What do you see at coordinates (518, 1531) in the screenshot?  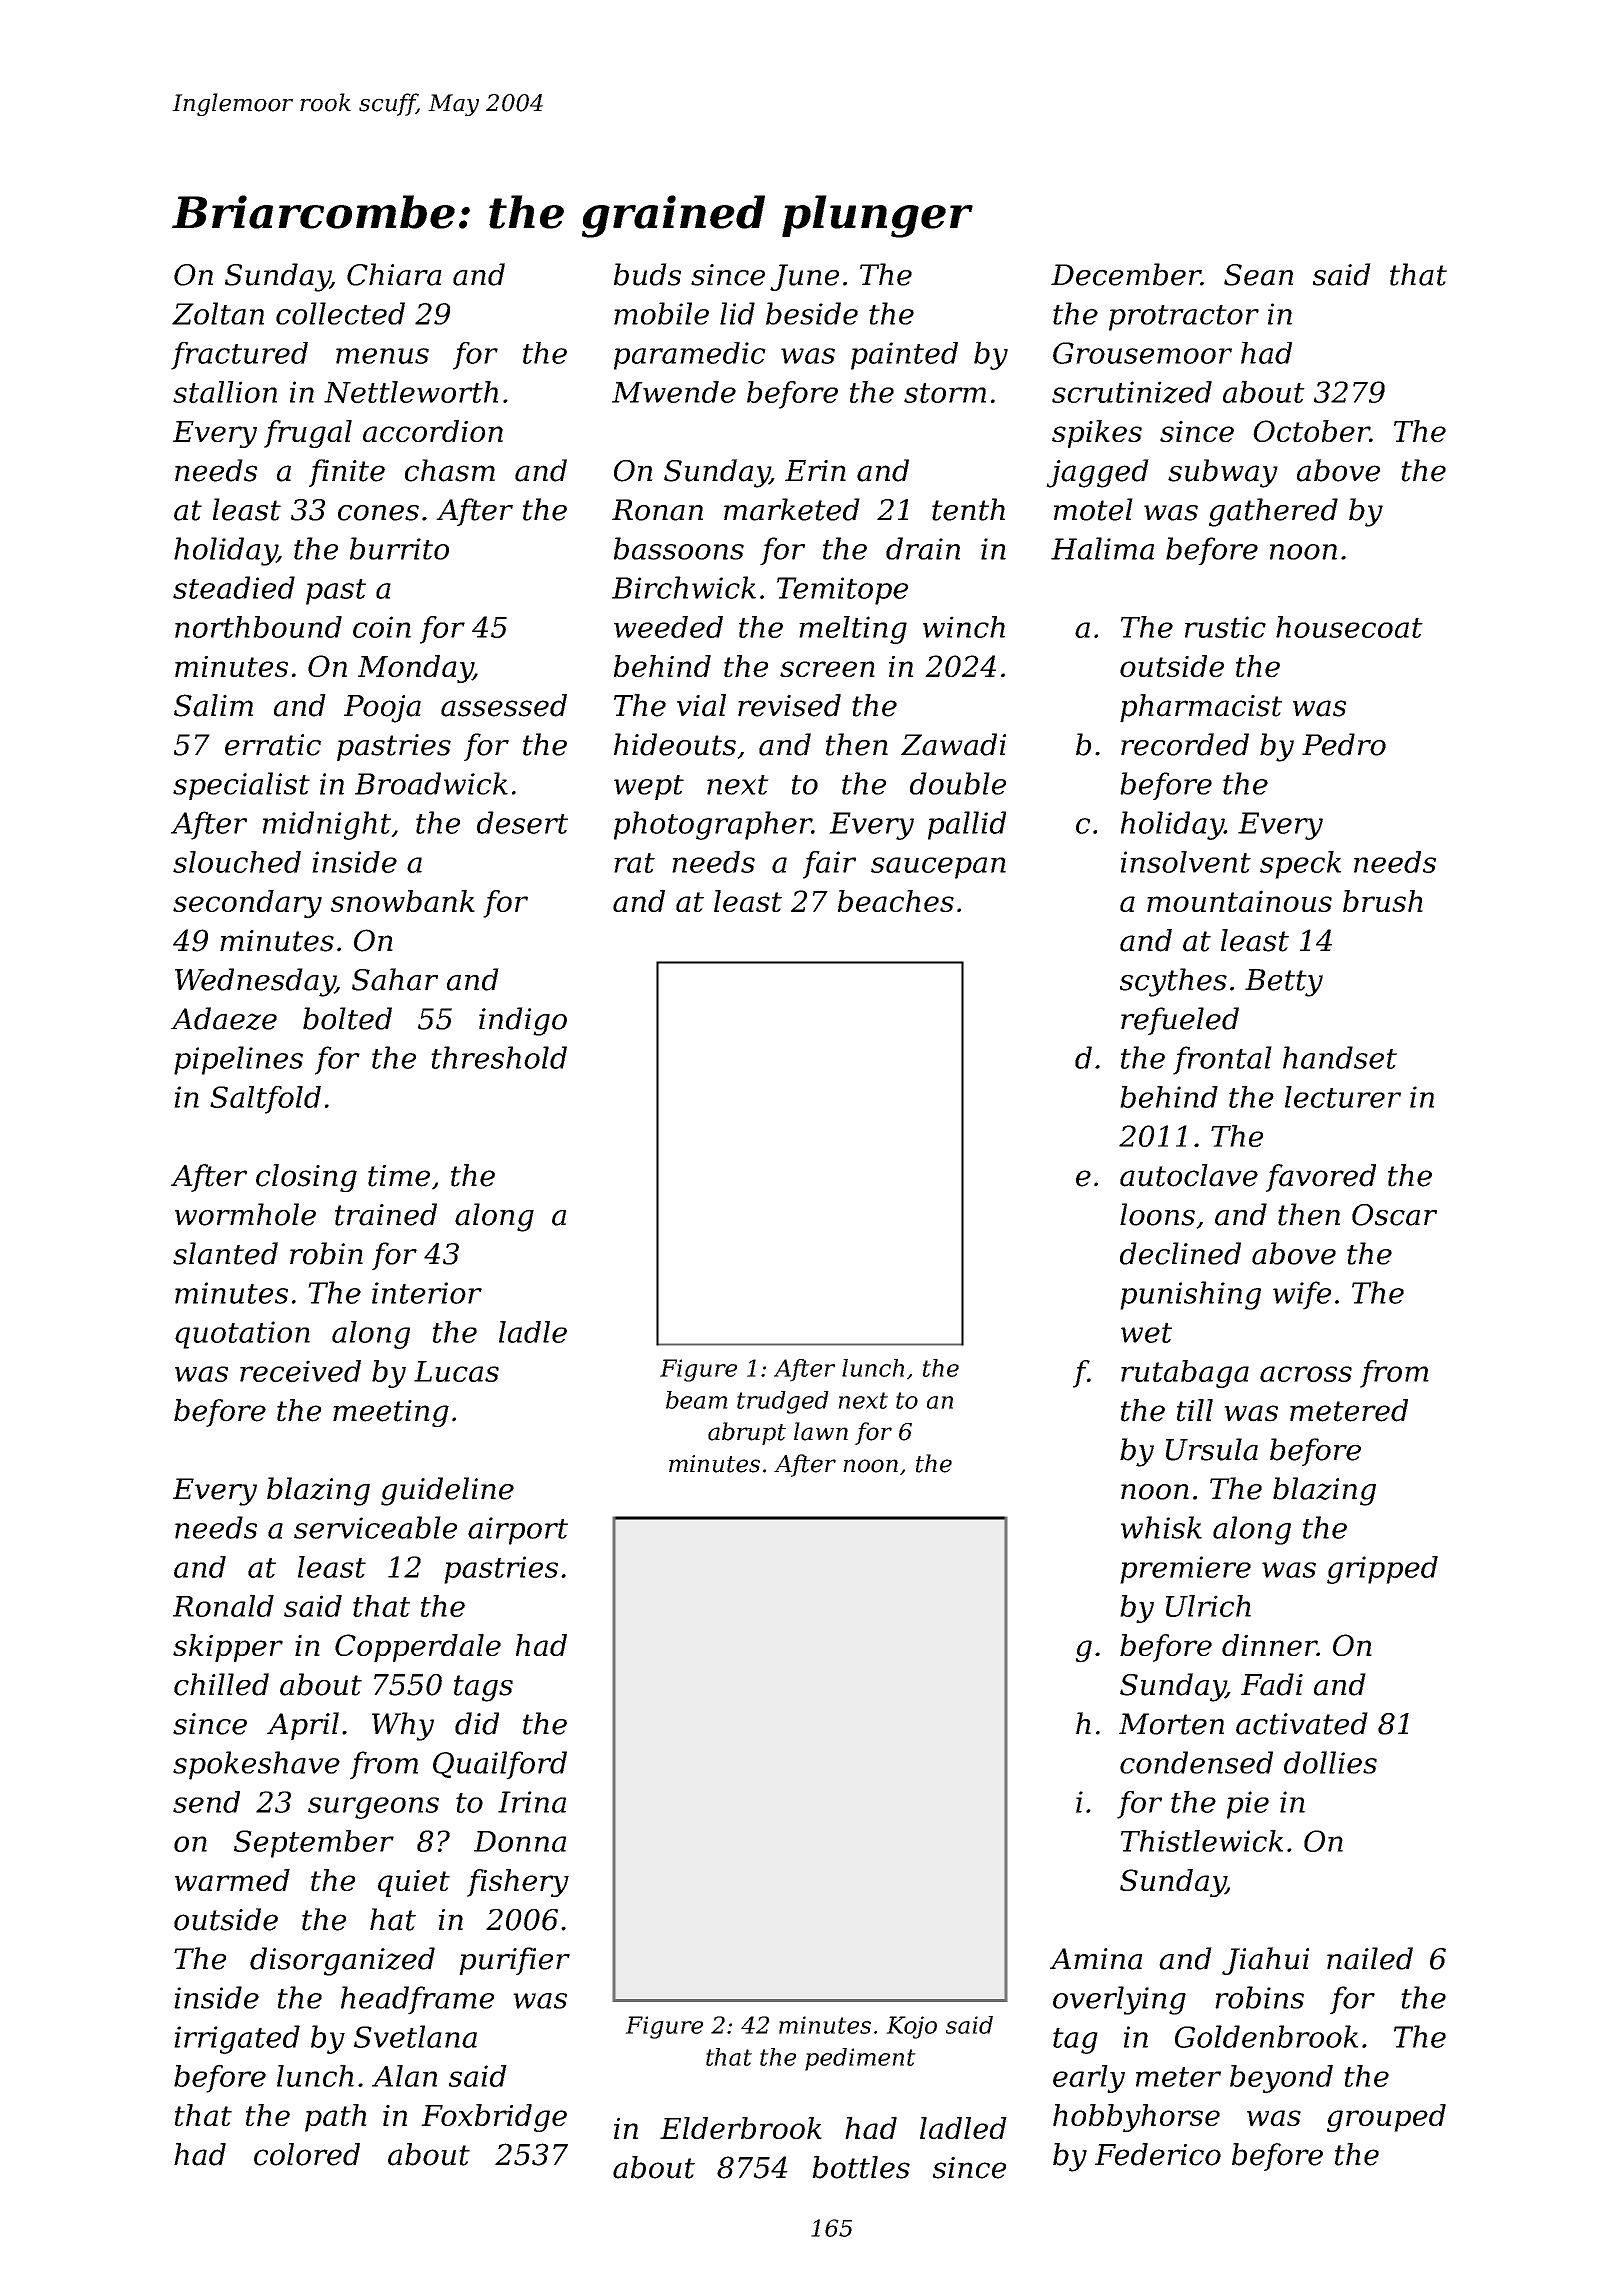 I see `airport` at bounding box center [518, 1531].
